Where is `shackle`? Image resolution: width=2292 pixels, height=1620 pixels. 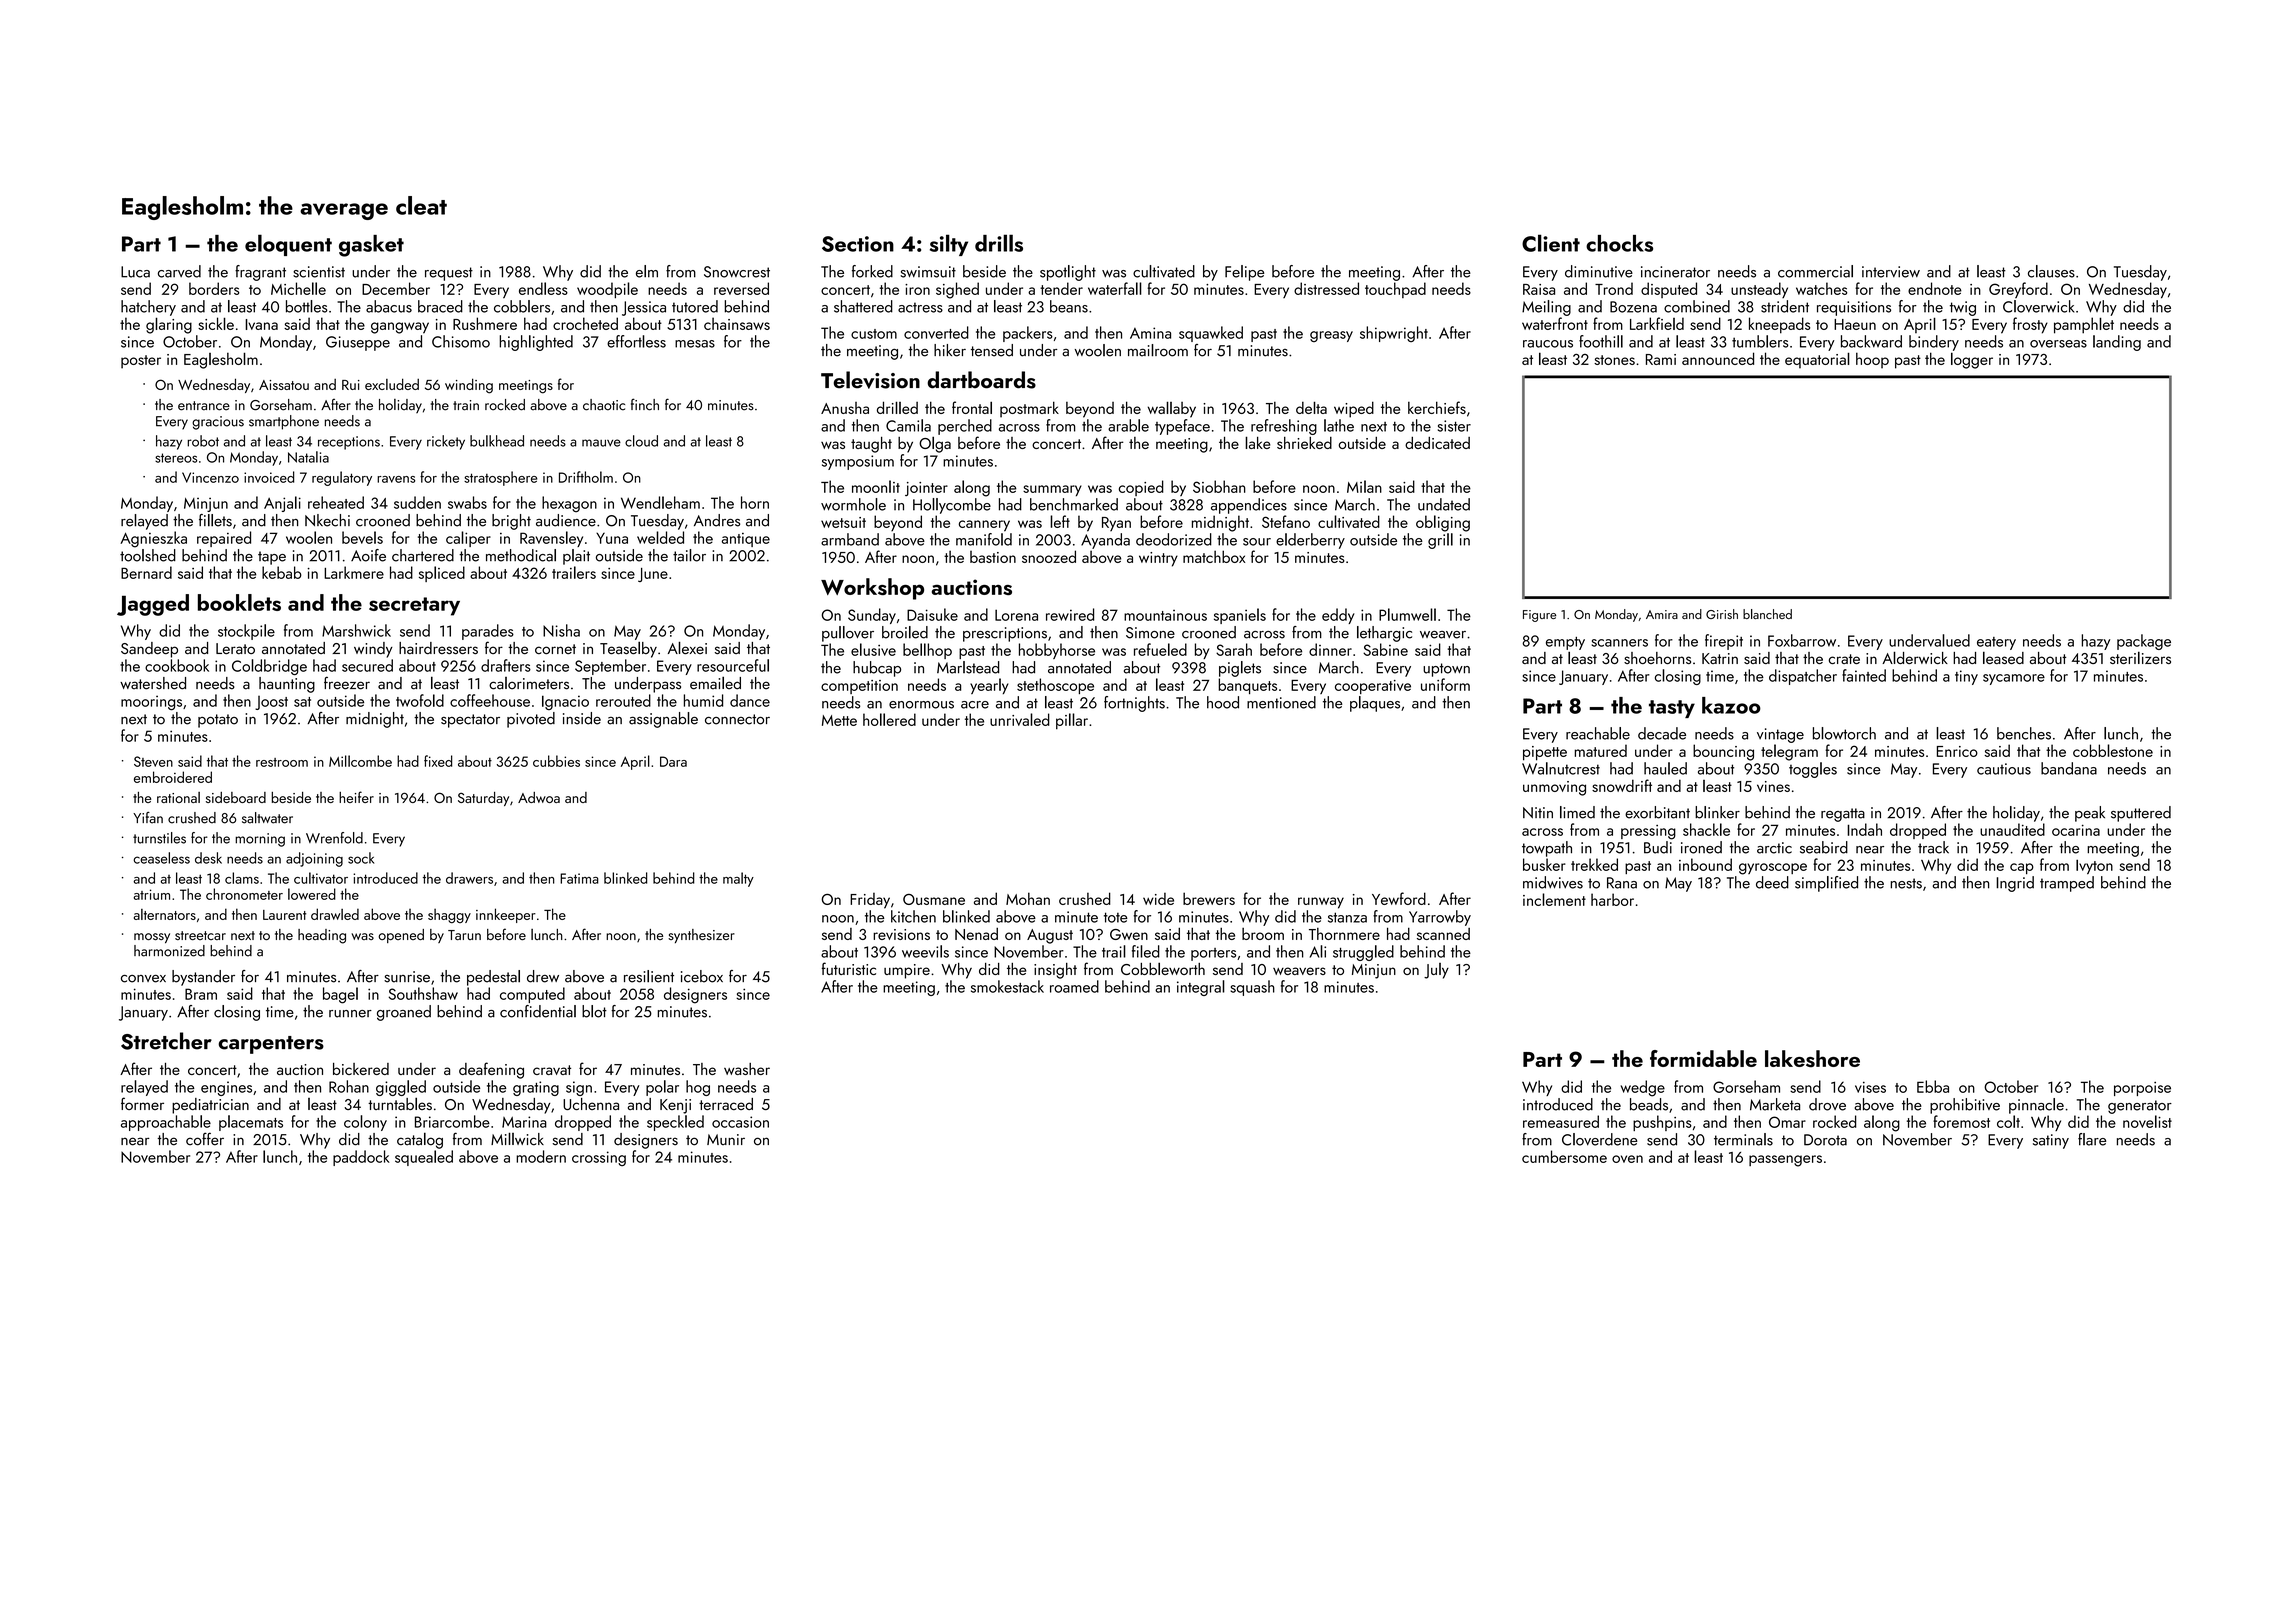
shackle is located at coordinates (1706, 829).
